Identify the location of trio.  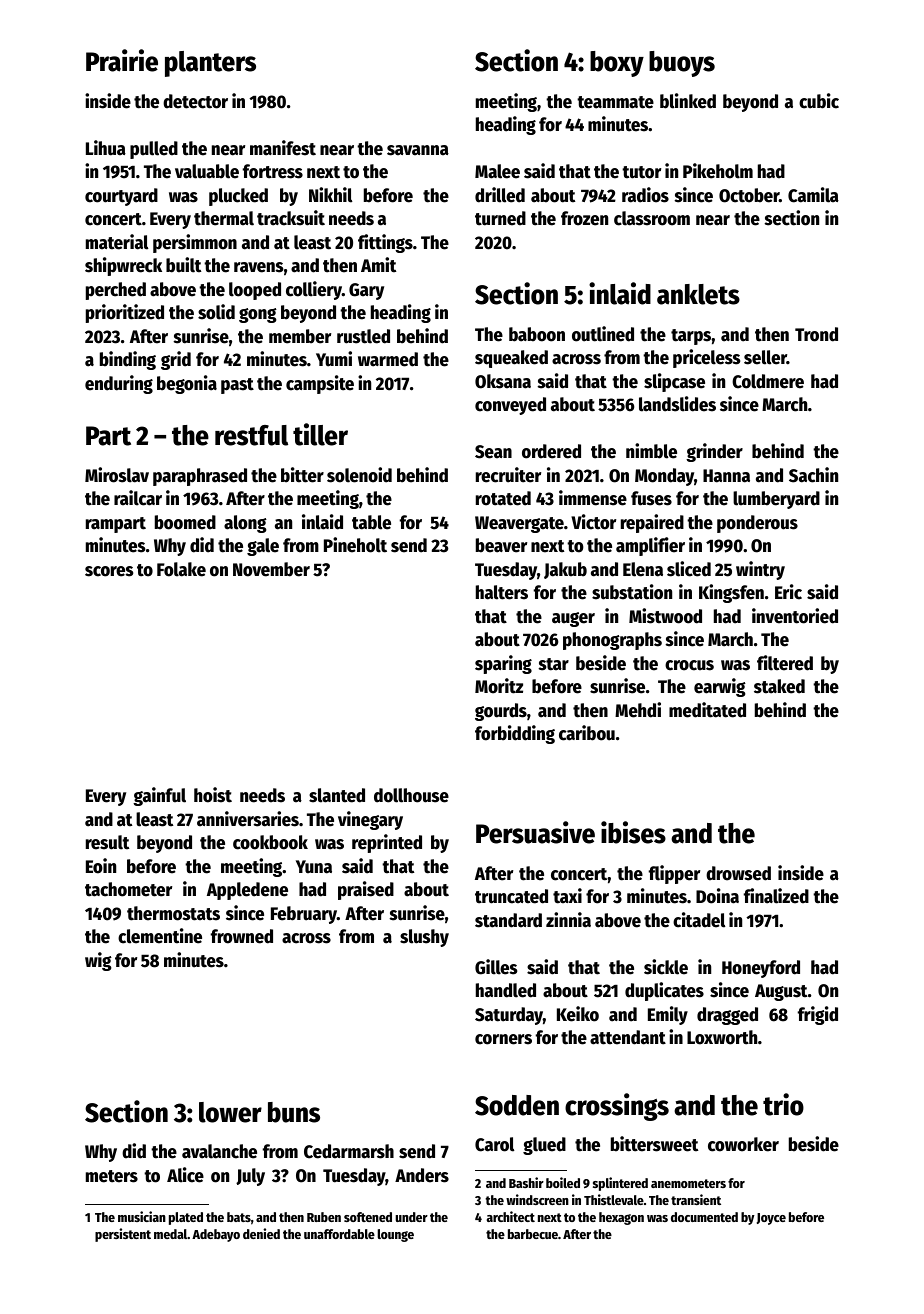
(783, 1104).
